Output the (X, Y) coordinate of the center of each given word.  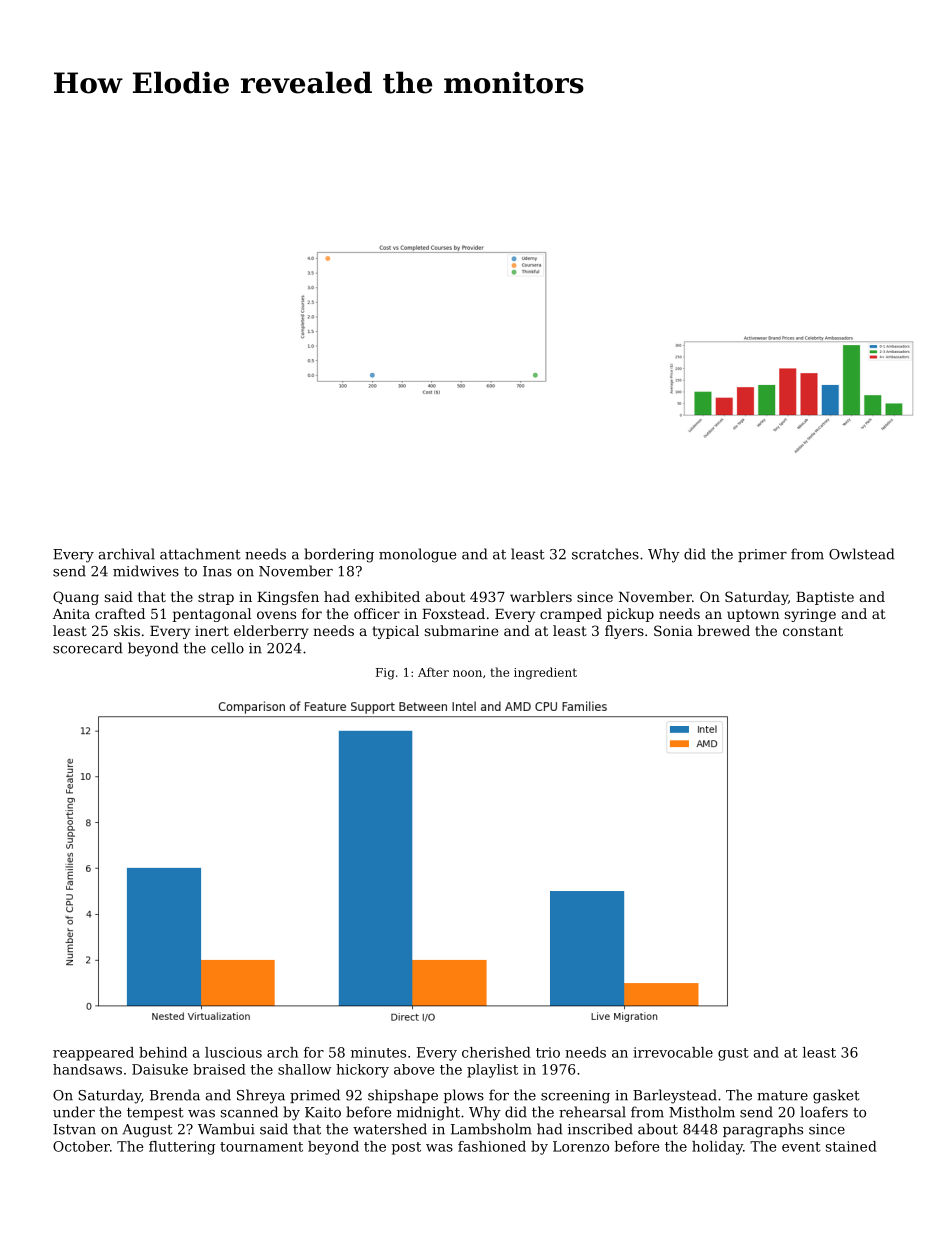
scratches (605, 554)
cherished (496, 1052)
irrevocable (673, 1052)
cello (227, 648)
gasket (836, 1096)
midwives (146, 571)
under (74, 1112)
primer (762, 555)
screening (575, 1097)
